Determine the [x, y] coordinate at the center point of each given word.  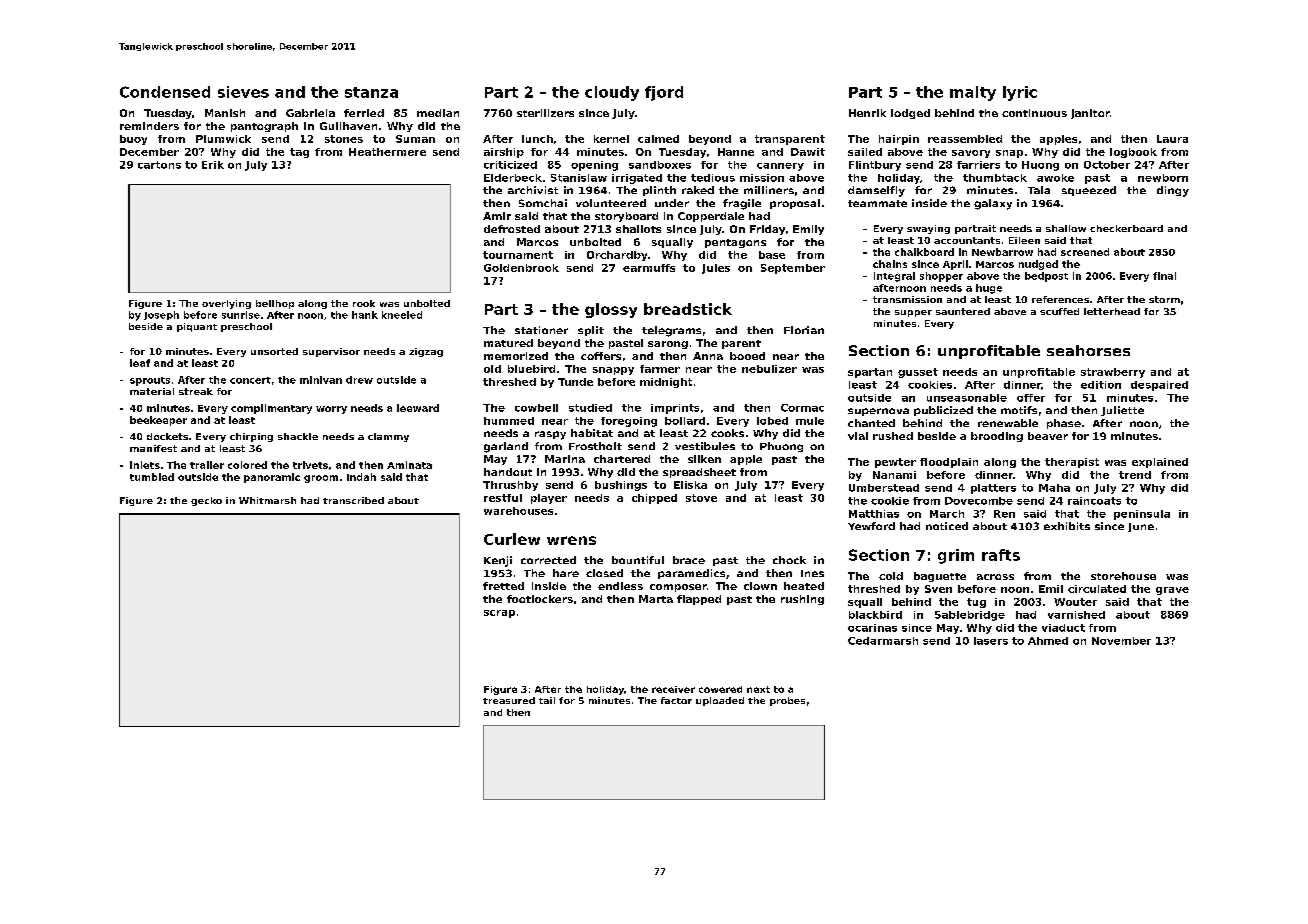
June [1141, 527]
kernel [611, 139]
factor [676, 700]
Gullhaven [348, 126]
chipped [654, 499]
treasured [509, 700]
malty [973, 93]
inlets [145, 465]
